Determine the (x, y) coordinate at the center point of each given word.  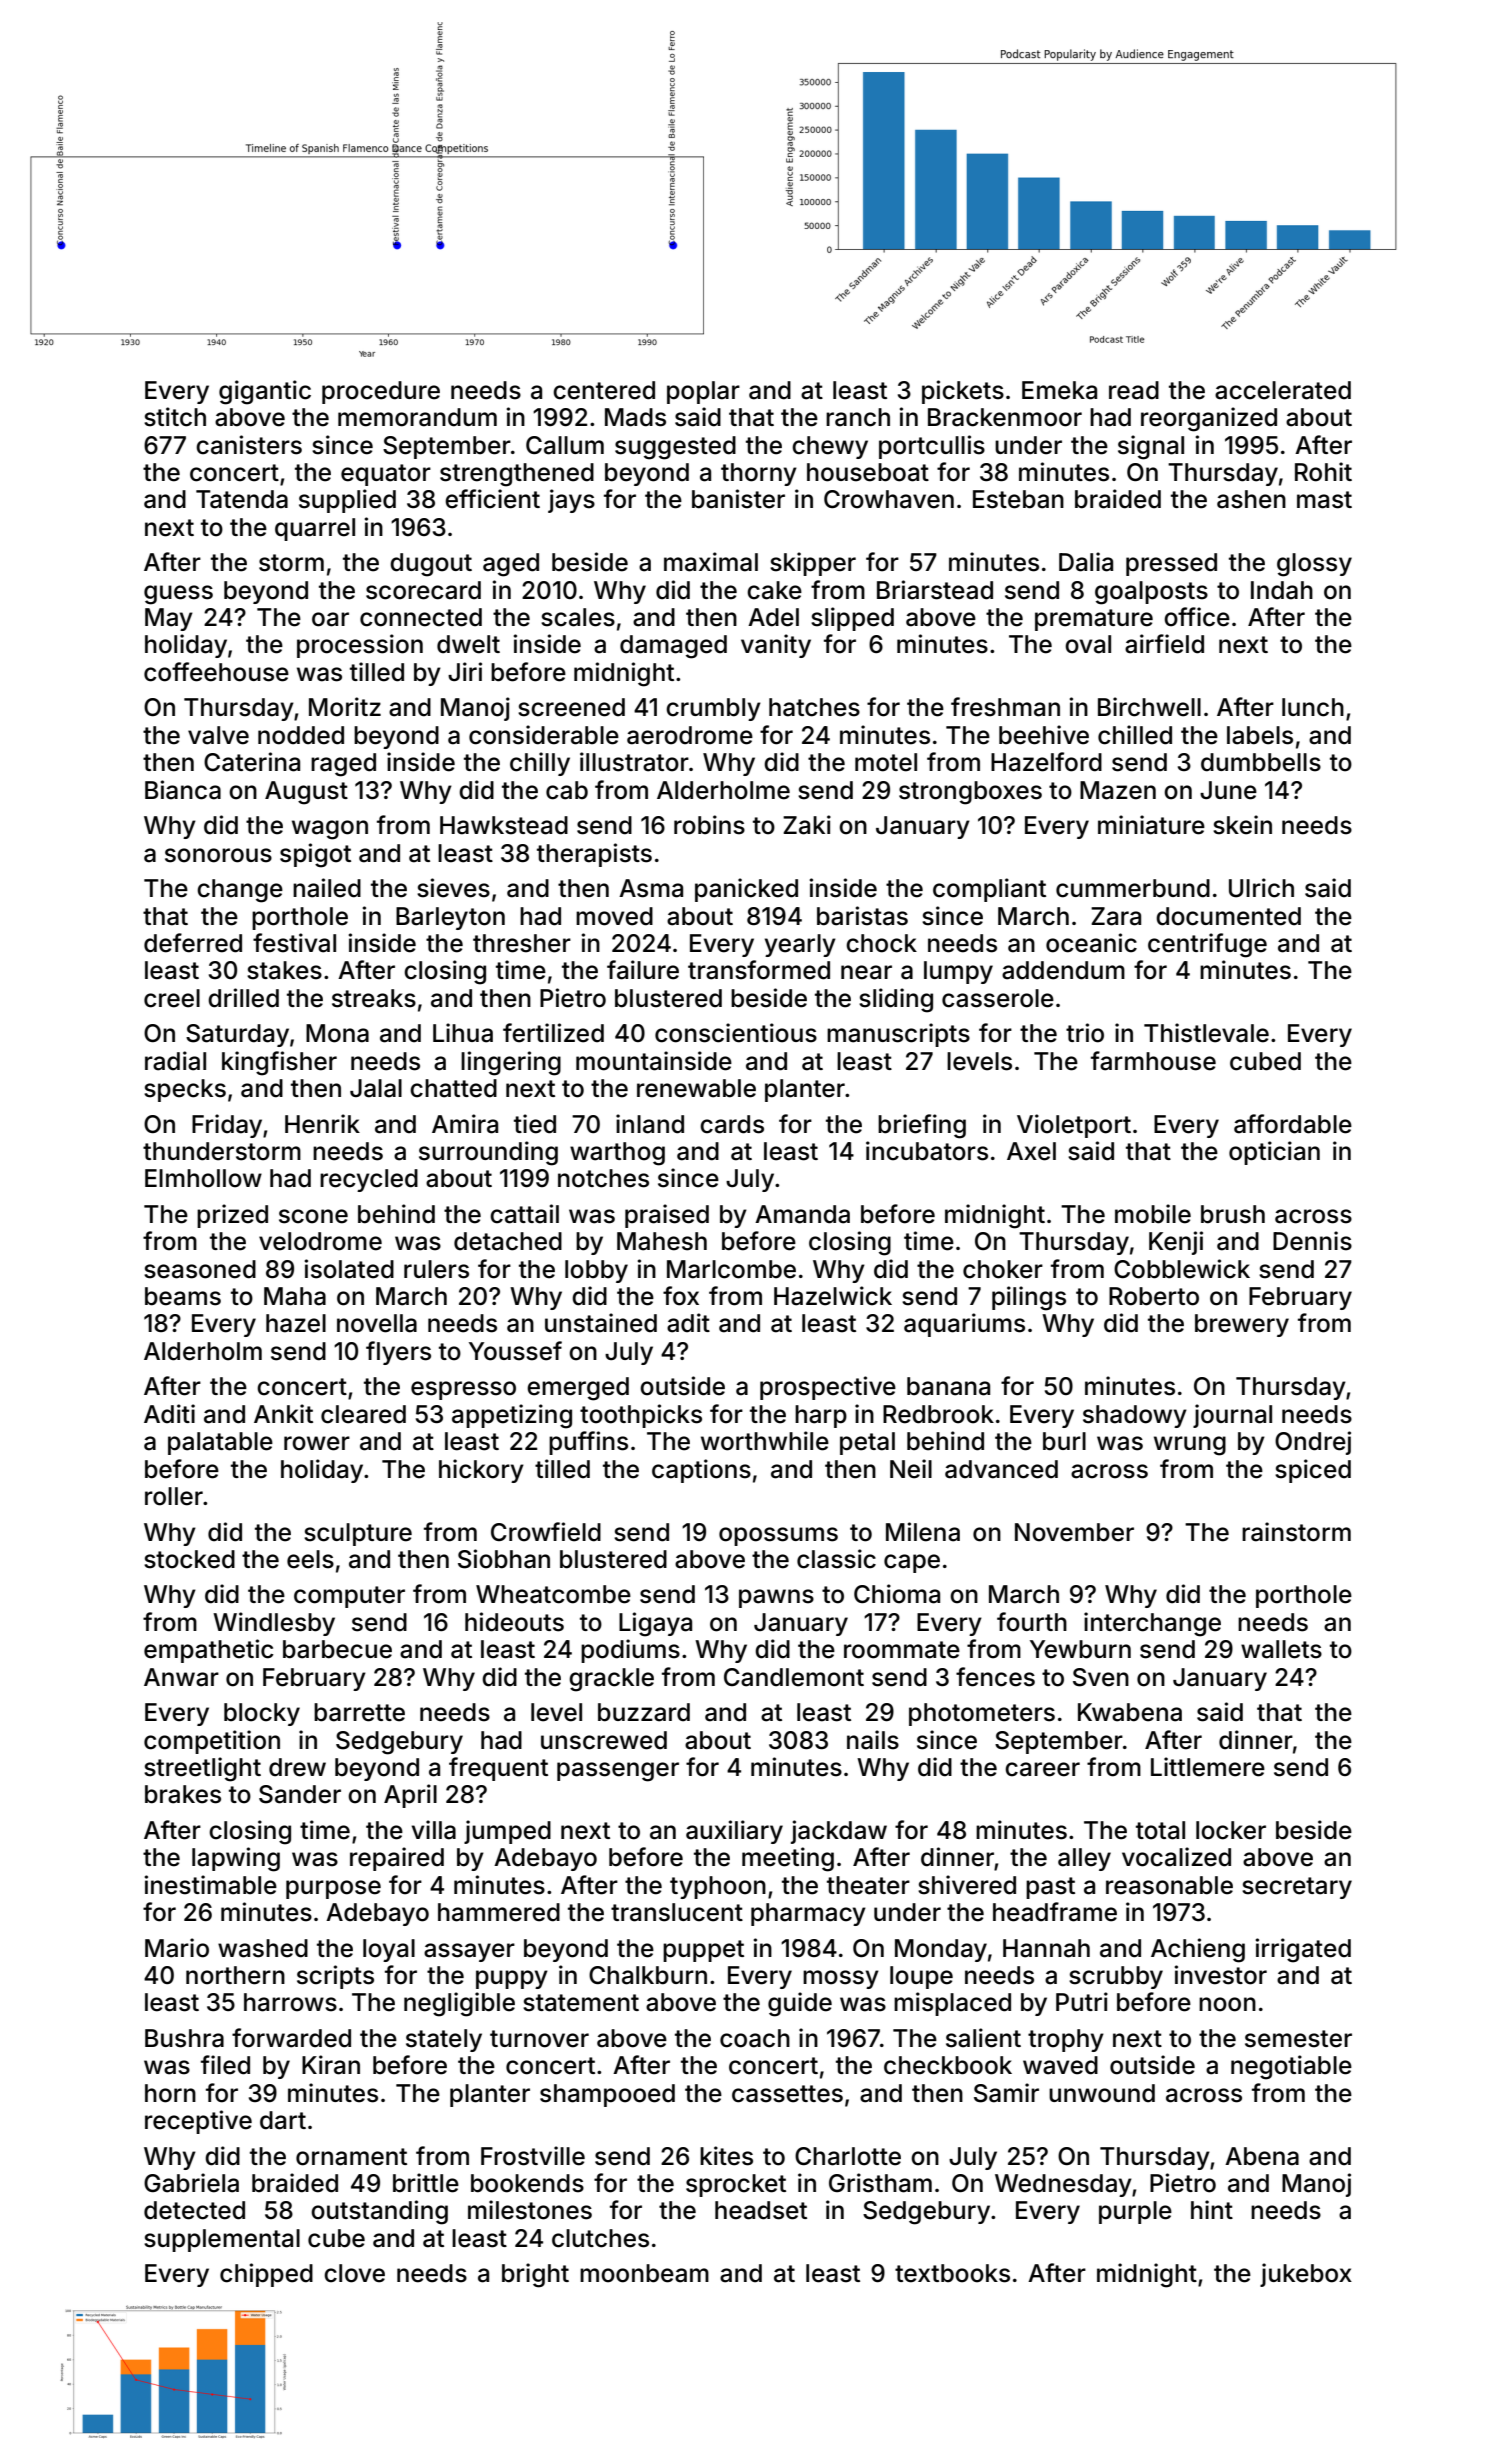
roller (174, 1496)
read (1134, 390)
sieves (453, 888)
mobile (1153, 1214)
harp (821, 1416)
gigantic (265, 392)
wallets (1281, 1649)
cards (732, 1124)
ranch (858, 417)
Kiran (331, 2065)
